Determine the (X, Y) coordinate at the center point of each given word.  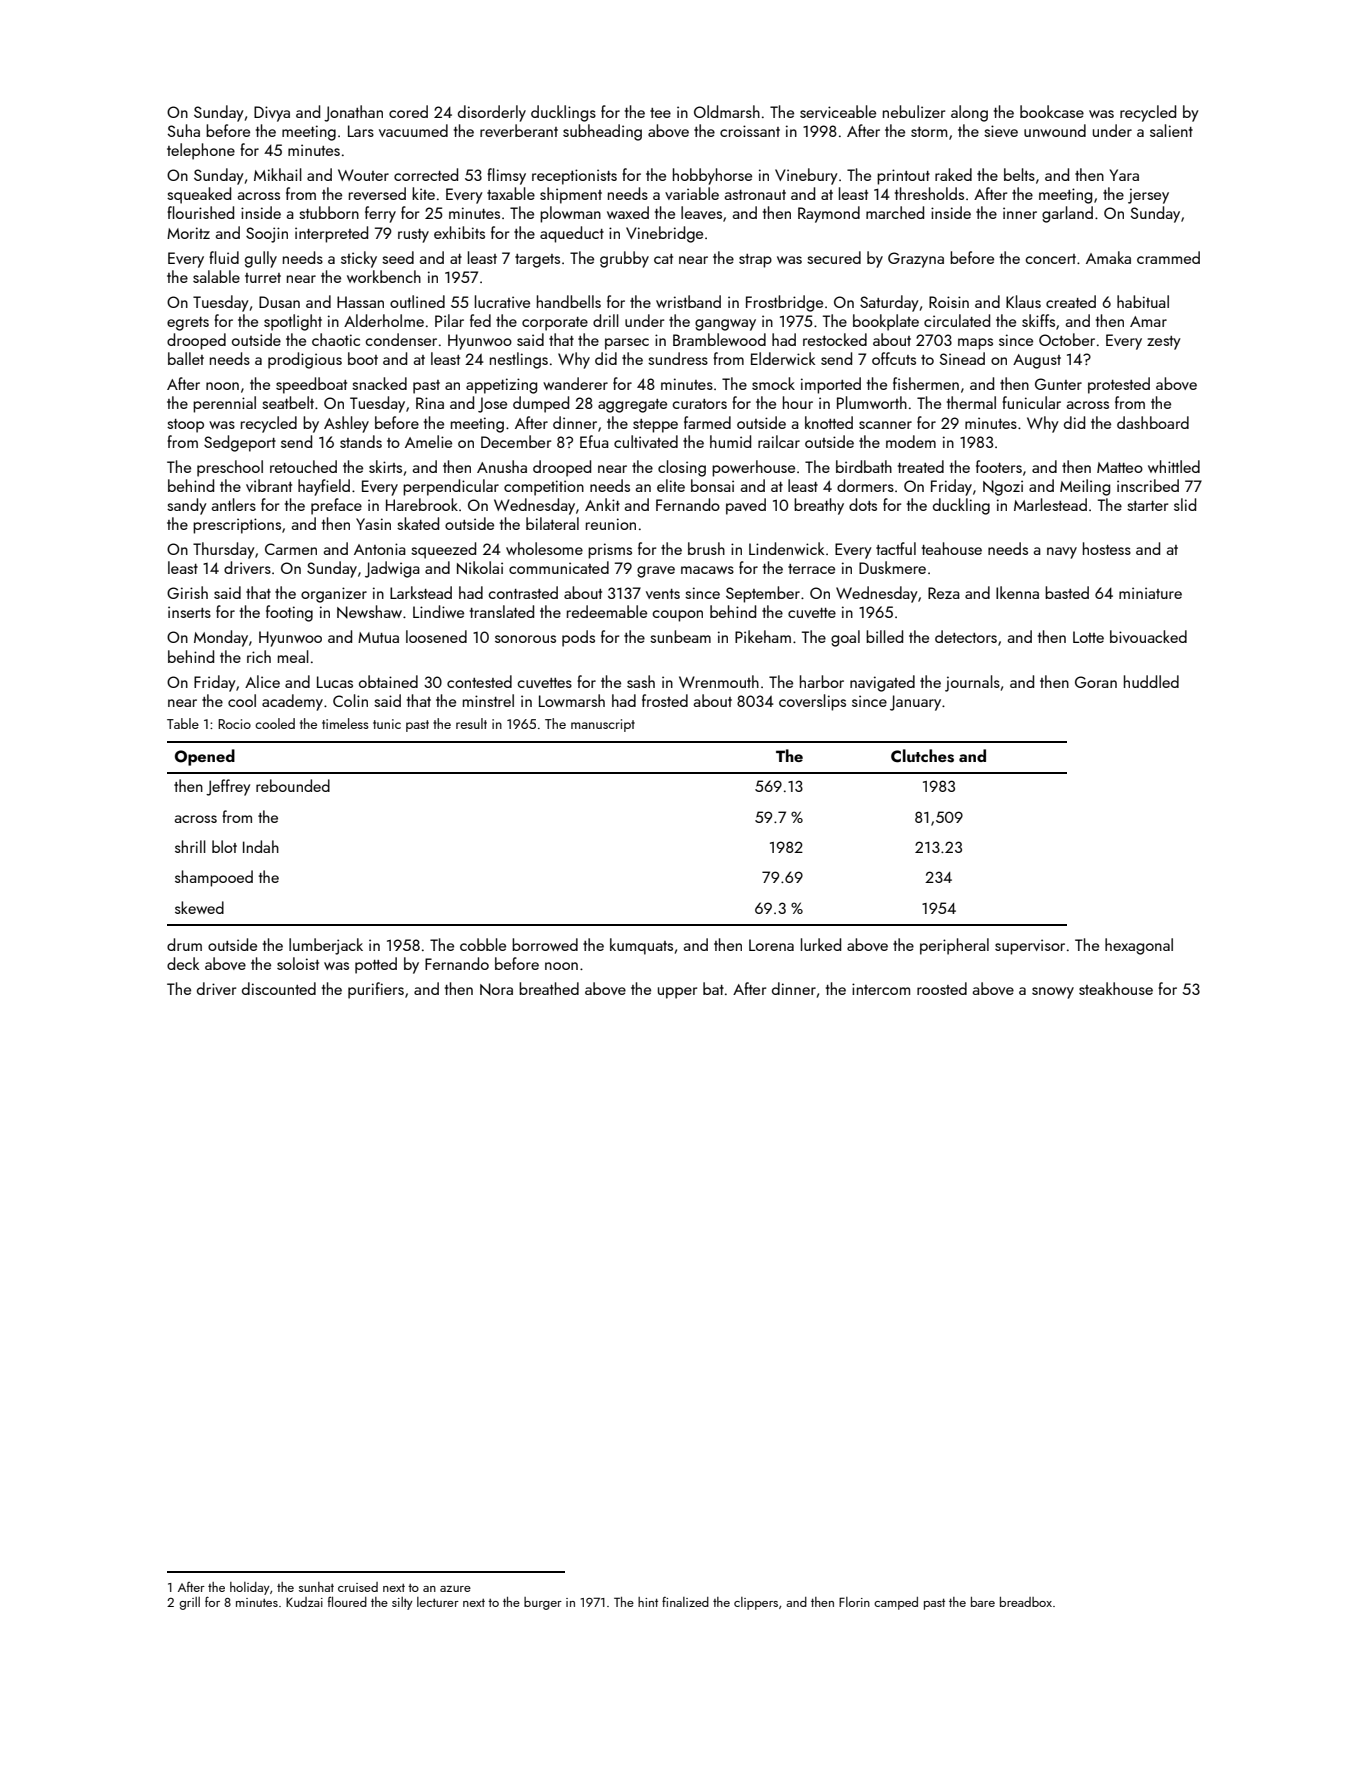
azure (455, 1589)
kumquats (641, 946)
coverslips (812, 702)
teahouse (952, 548)
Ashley (346, 424)
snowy (1053, 993)
